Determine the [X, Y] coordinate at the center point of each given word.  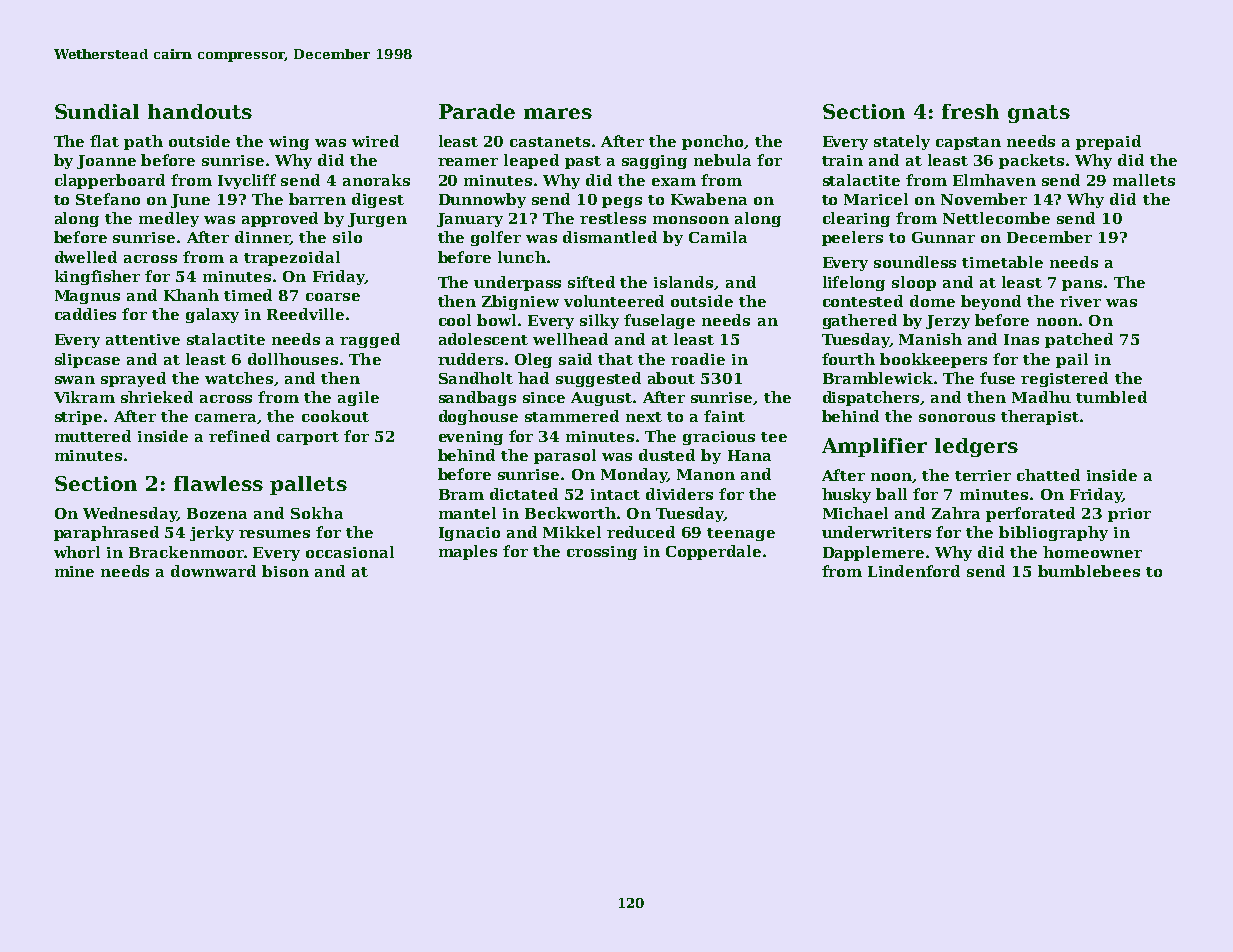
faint [724, 416]
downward [213, 571]
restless [613, 218]
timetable [1002, 262]
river [1080, 301]
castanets [550, 142]
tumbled [1111, 397]
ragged [370, 340]
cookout [335, 416]
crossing [602, 553]
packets [1031, 161]
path [143, 142]
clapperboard [110, 181]
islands [683, 282]
